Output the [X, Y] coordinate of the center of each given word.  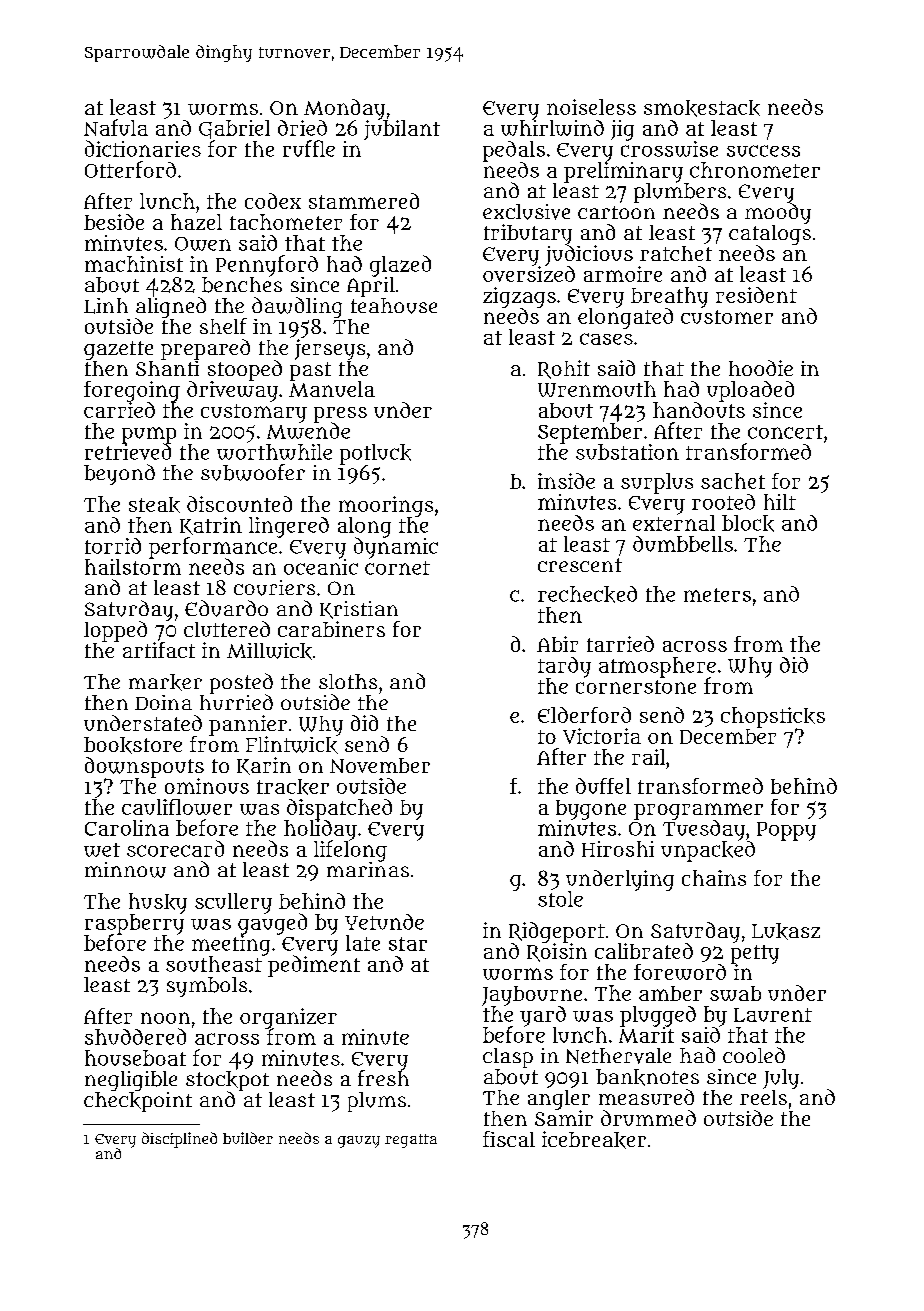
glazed [400, 266]
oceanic [321, 567]
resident [756, 295]
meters [717, 595]
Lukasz [786, 931]
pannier [248, 725]
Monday [344, 109]
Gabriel [234, 129]
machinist [134, 264]
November [380, 765]
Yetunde [384, 922]
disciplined [179, 1140]
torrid [113, 546]
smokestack [702, 108]
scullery [233, 903]
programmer [698, 811]
